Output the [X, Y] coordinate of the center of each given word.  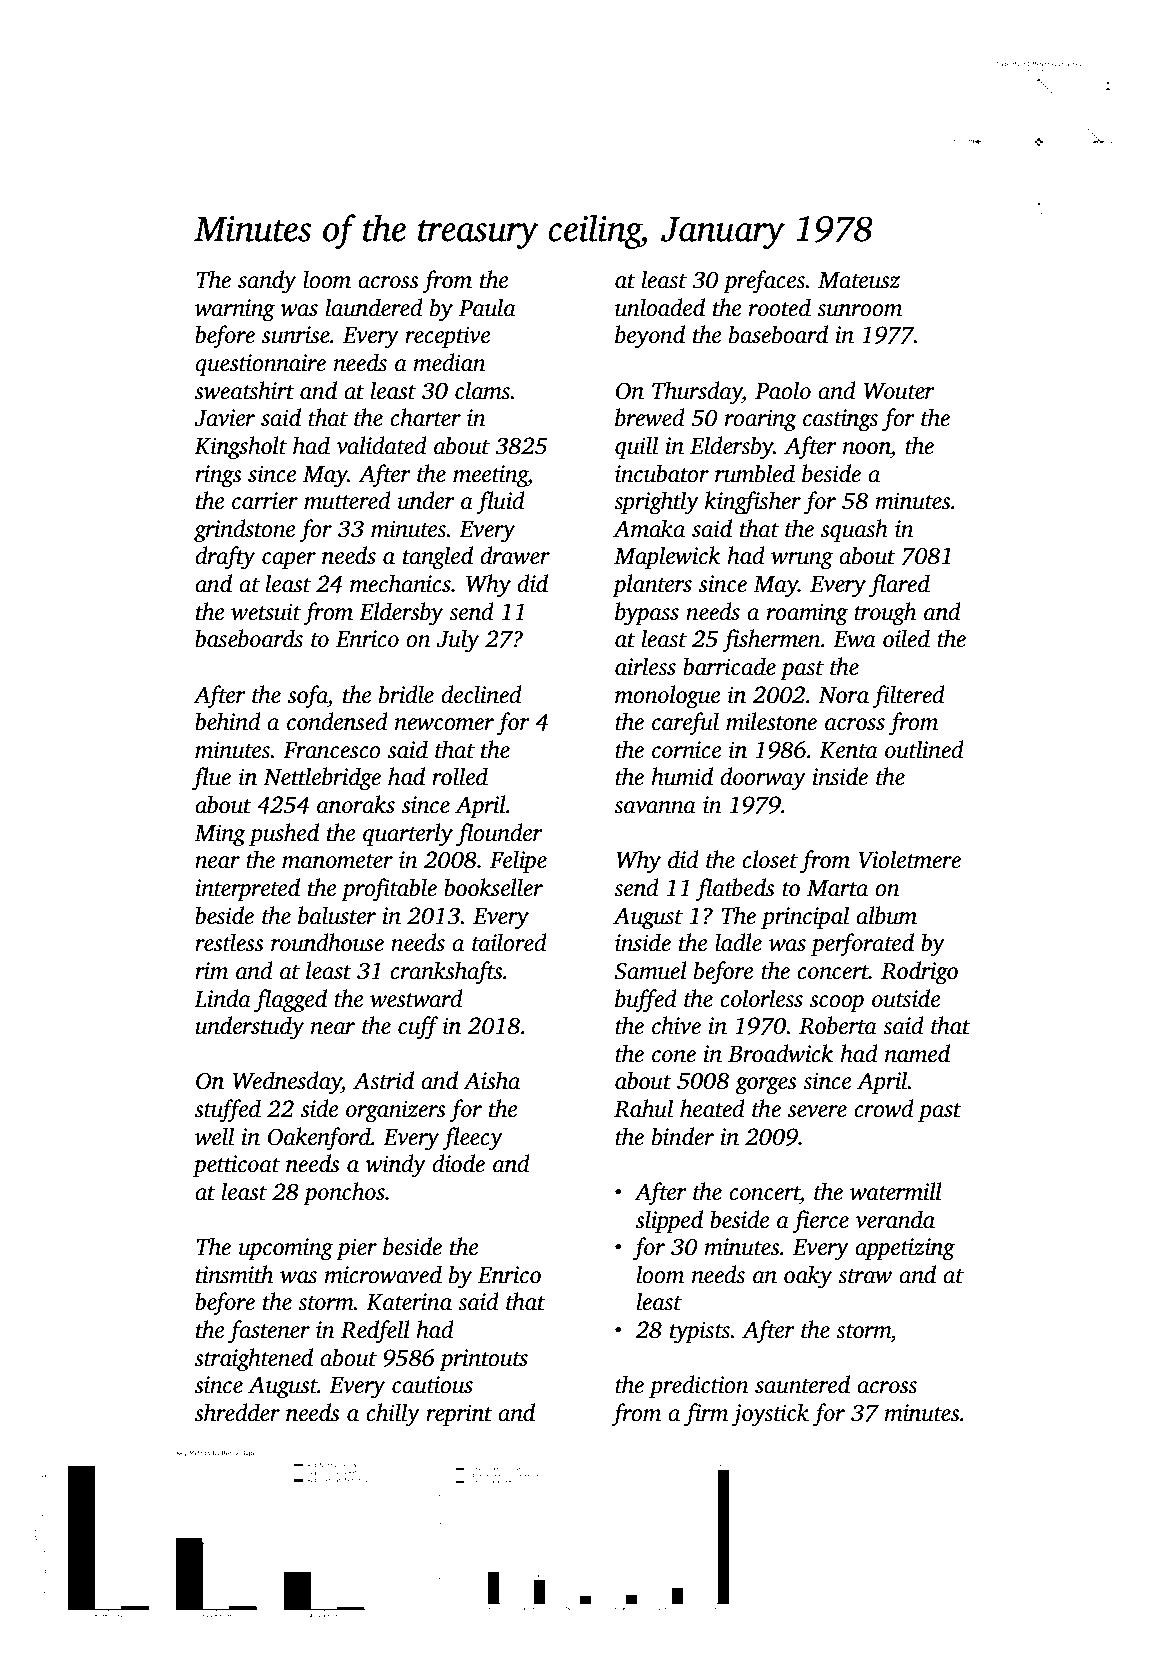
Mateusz [859, 280]
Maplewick [667, 557]
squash [854, 530]
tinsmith [234, 1274]
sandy [267, 282]
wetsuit [266, 612]
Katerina [409, 1302]
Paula [487, 307]
